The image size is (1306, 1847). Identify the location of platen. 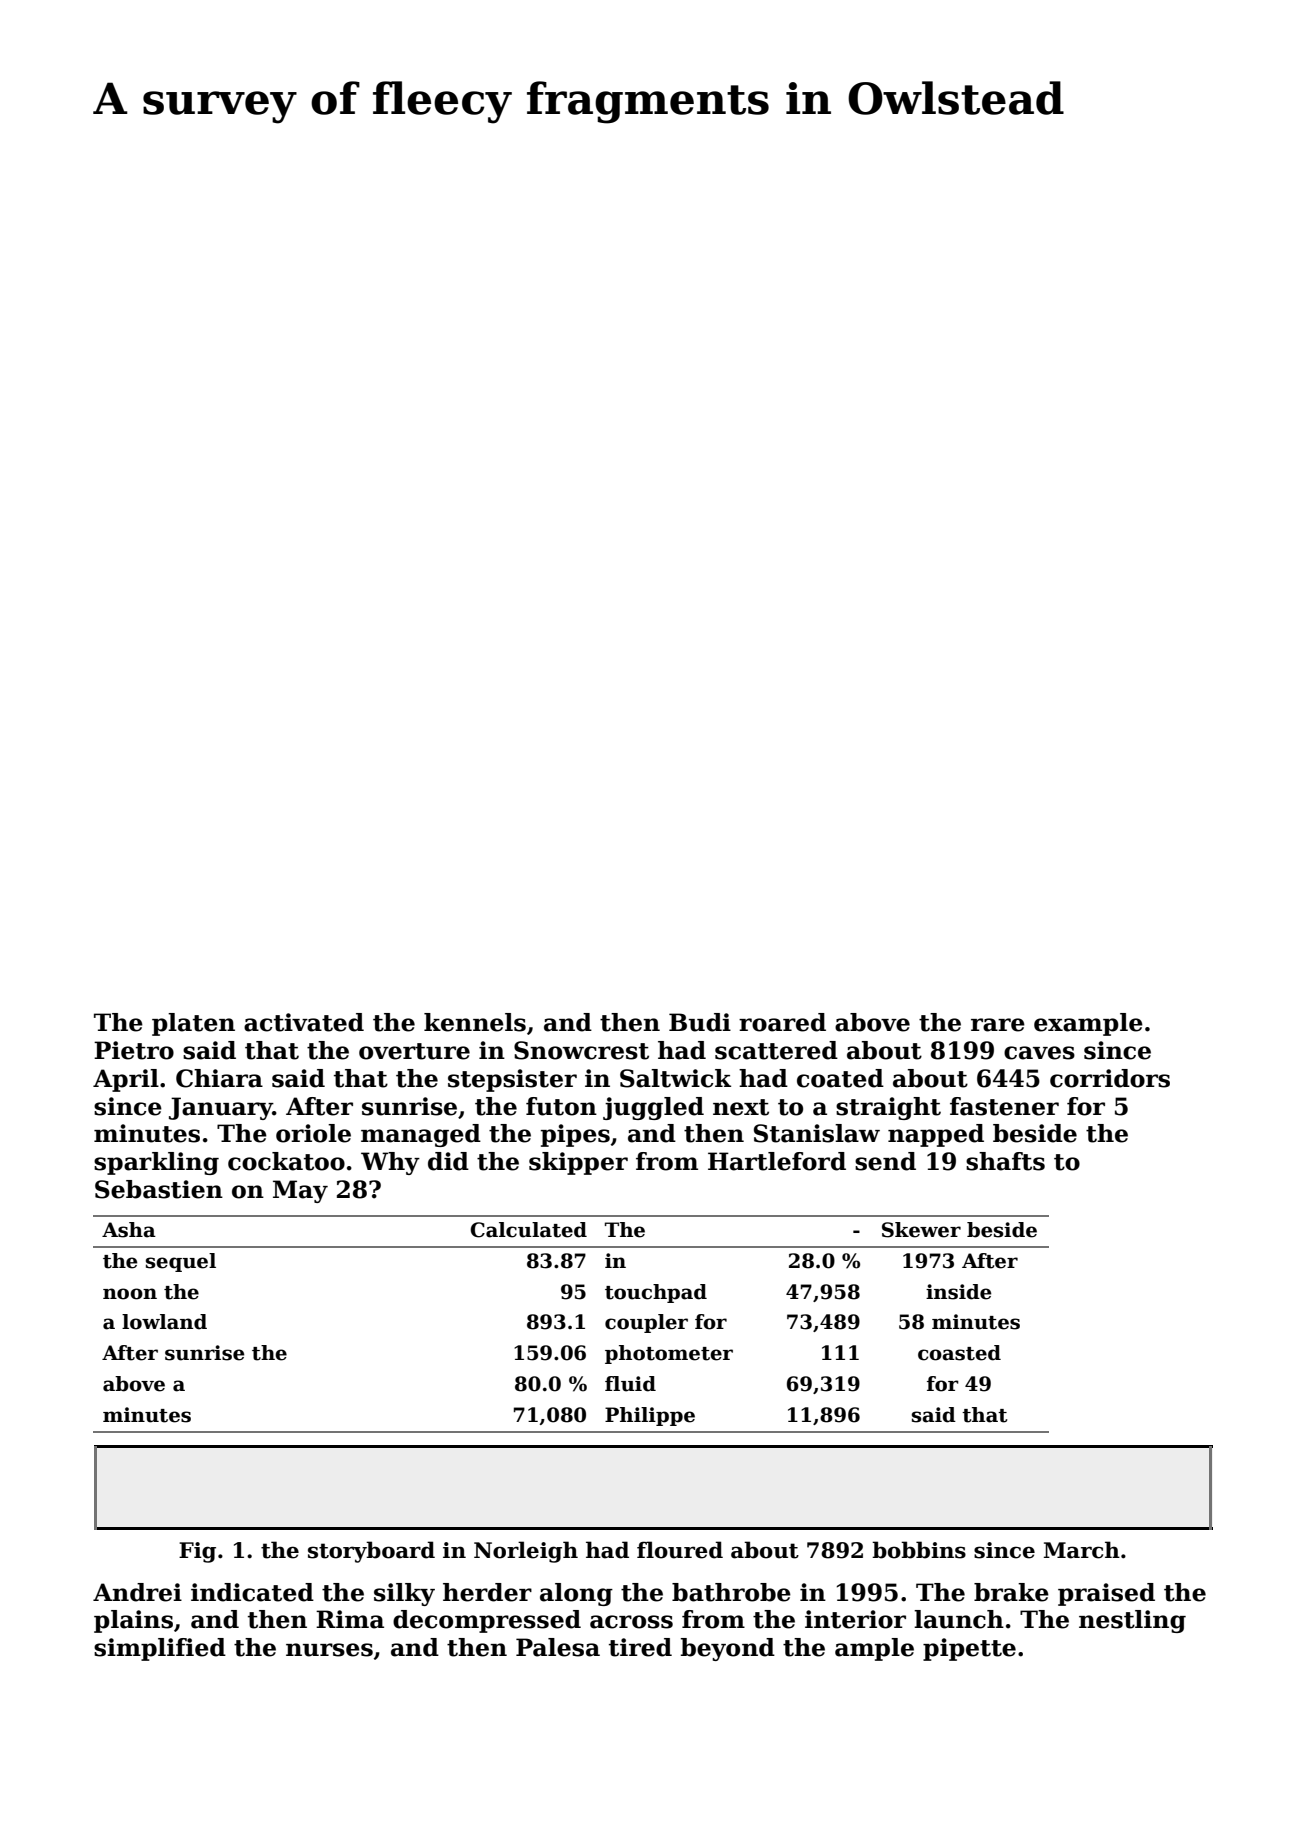
(193, 1024).
